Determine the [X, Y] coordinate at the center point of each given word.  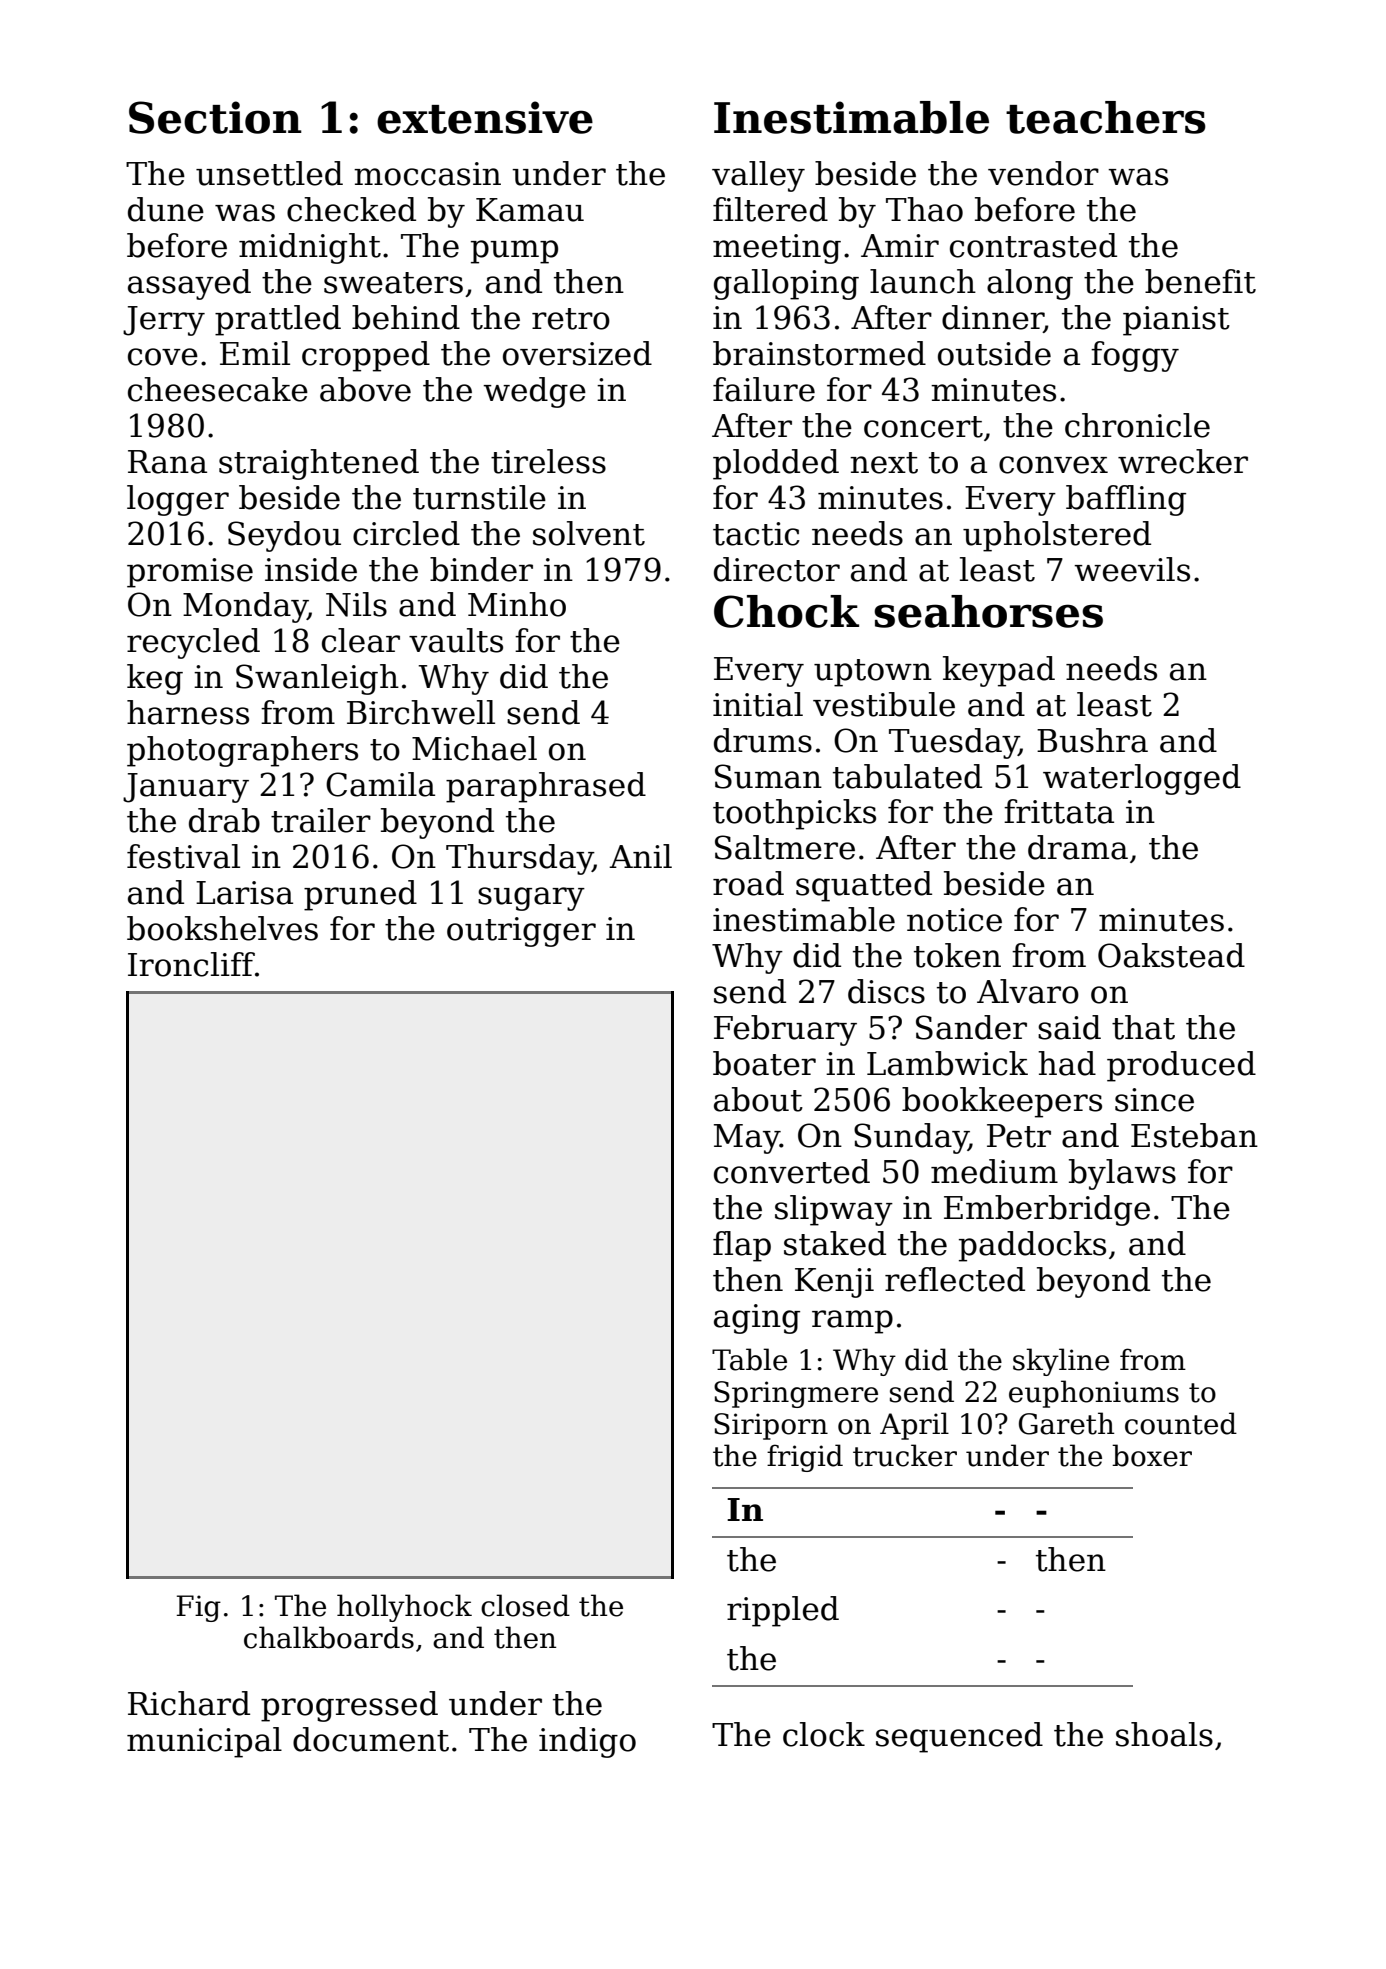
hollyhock [404, 1608]
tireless [548, 461]
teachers [1106, 117]
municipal [204, 1742]
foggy [1135, 356]
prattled [278, 320]
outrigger [521, 932]
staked [835, 1243]
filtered [770, 209]
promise [190, 573]
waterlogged [1142, 779]
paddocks [1032, 1246]
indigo [587, 1742]
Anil [640, 856]
